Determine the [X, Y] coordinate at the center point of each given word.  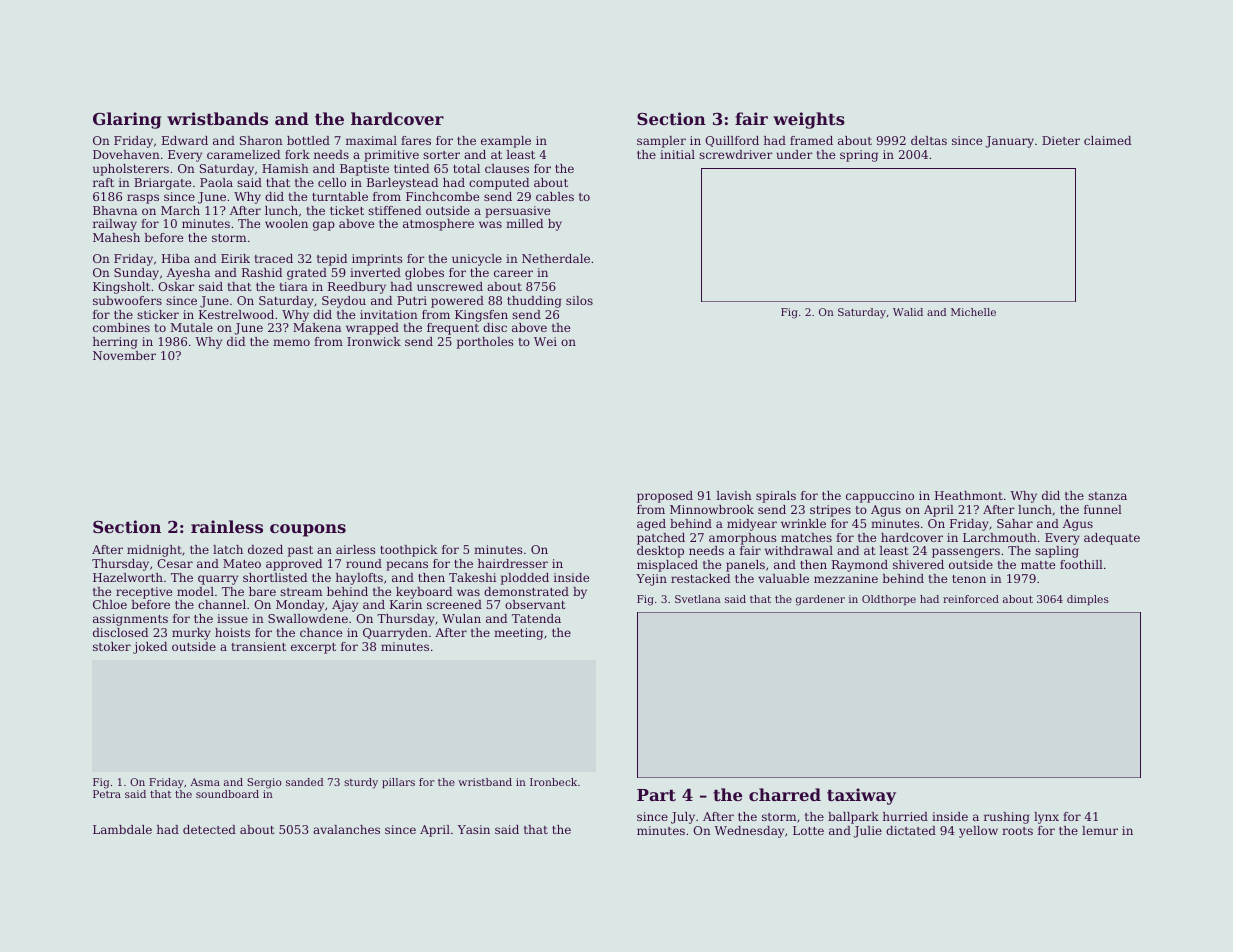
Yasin [473, 829]
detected [209, 829]
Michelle [973, 312]
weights [809, 120]
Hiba [176, 258]
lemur [1100, 830]
